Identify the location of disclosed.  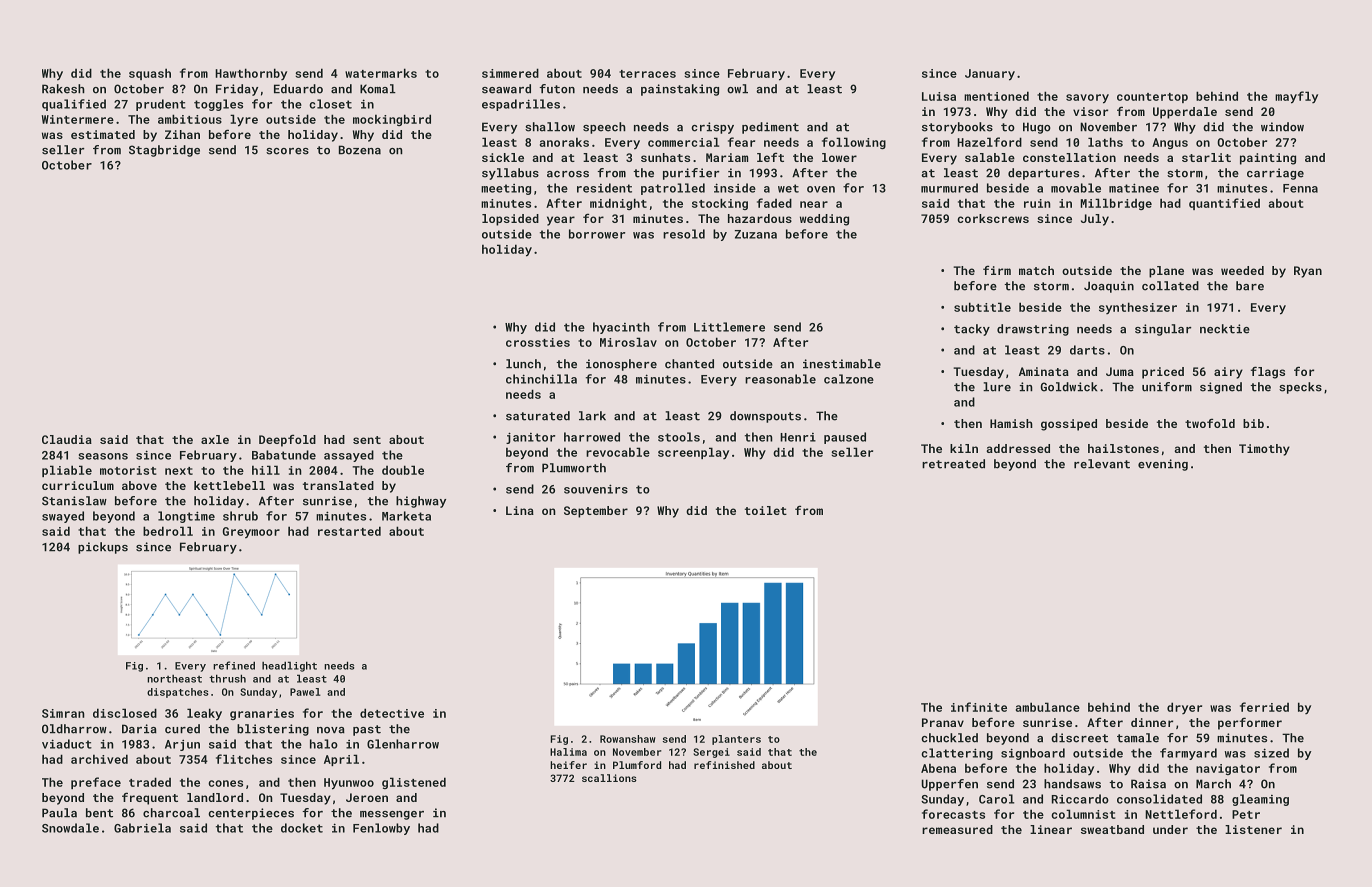
(125, 713).
